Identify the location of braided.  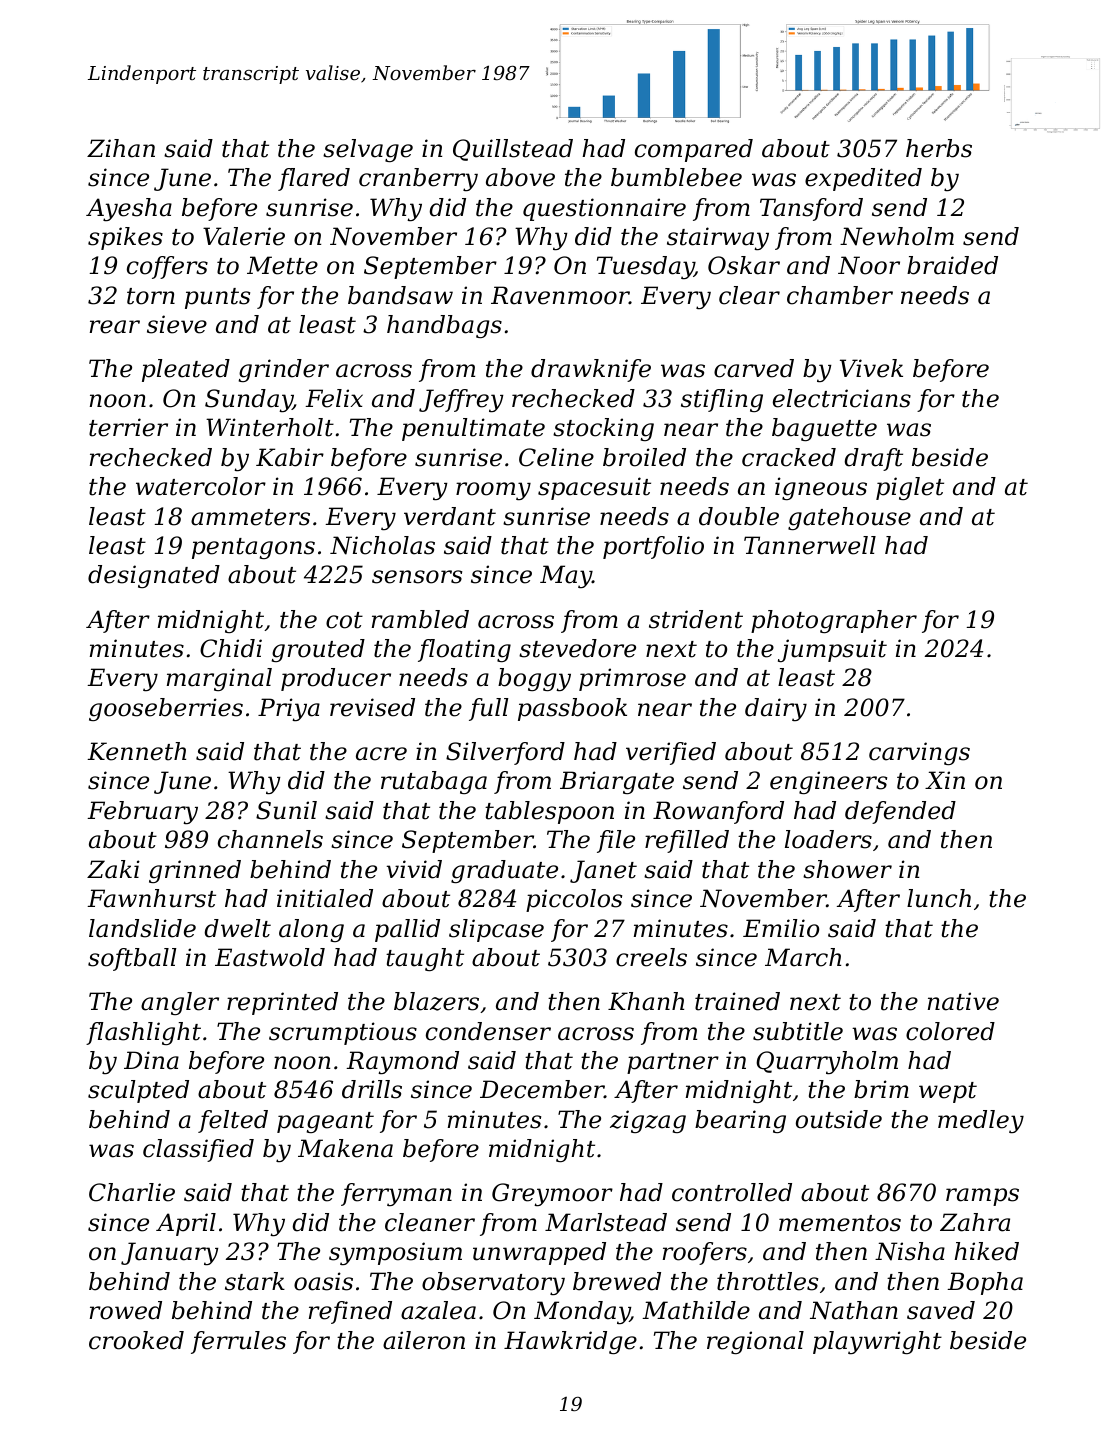
(952, 265).
